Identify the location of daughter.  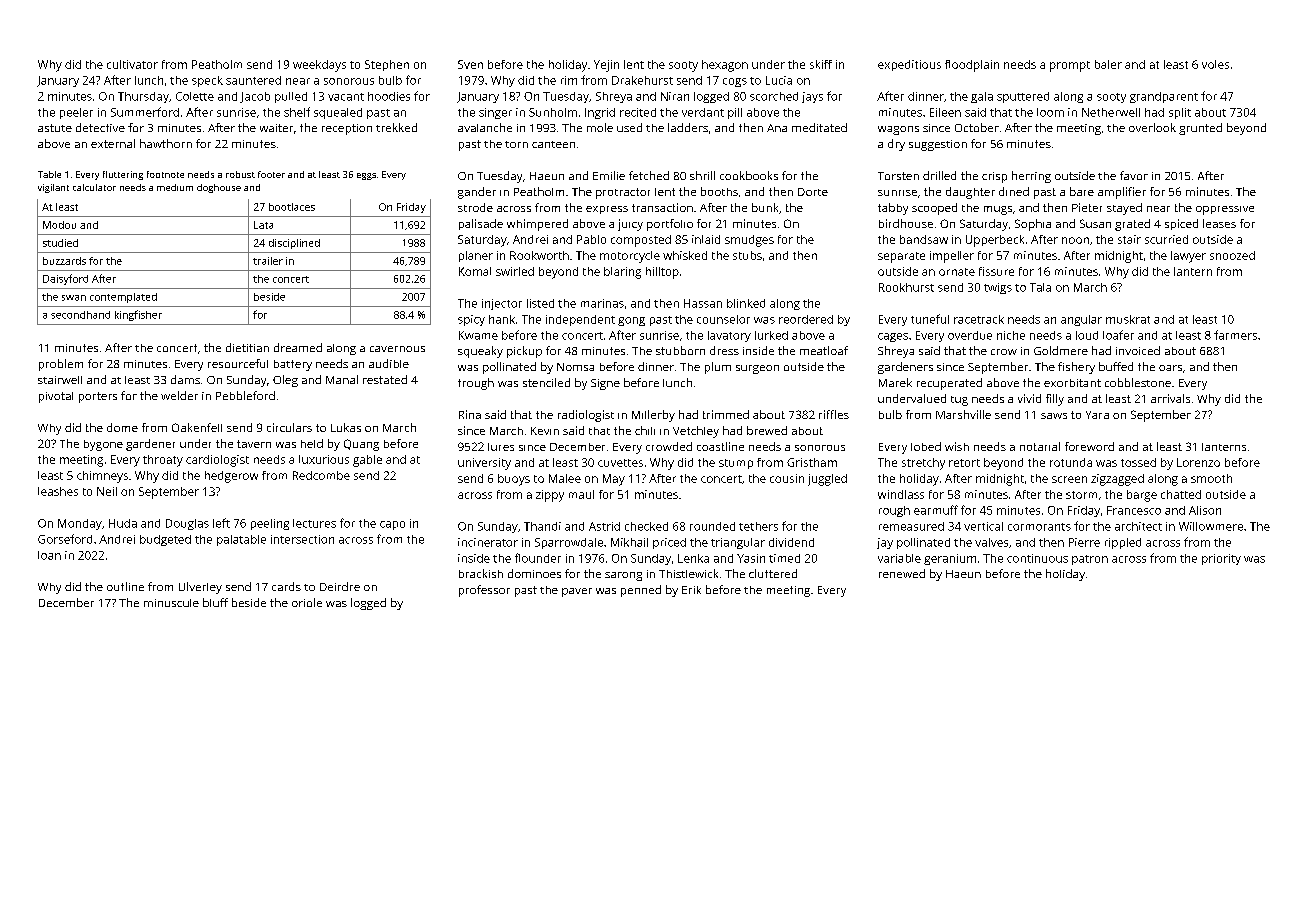
(970, 193).
